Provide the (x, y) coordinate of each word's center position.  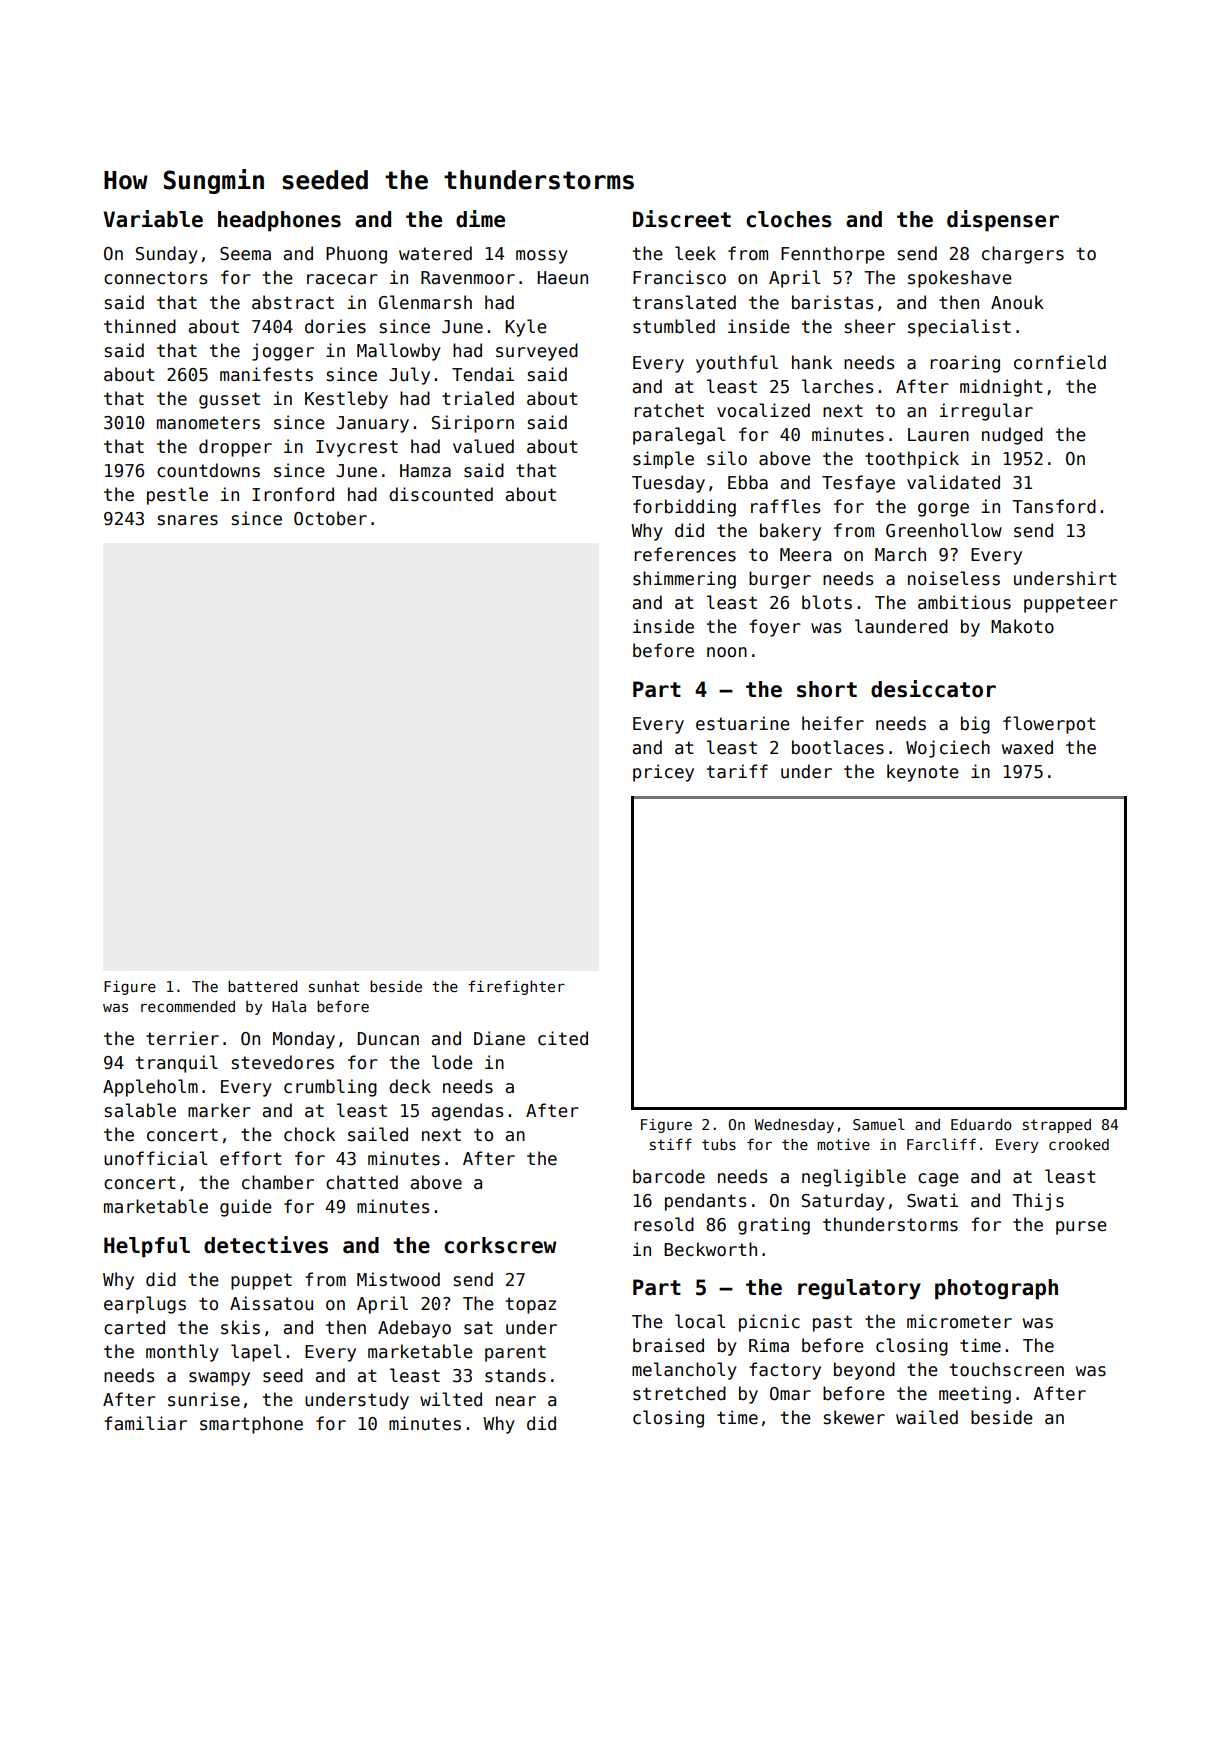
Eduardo (981, 1124)
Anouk (1017, 302)
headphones (279, 221)
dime (480, 219)
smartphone (251, 1425)
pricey (663, 773)
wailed (927, 1417)
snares (188, 520)
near (516, 1401)
